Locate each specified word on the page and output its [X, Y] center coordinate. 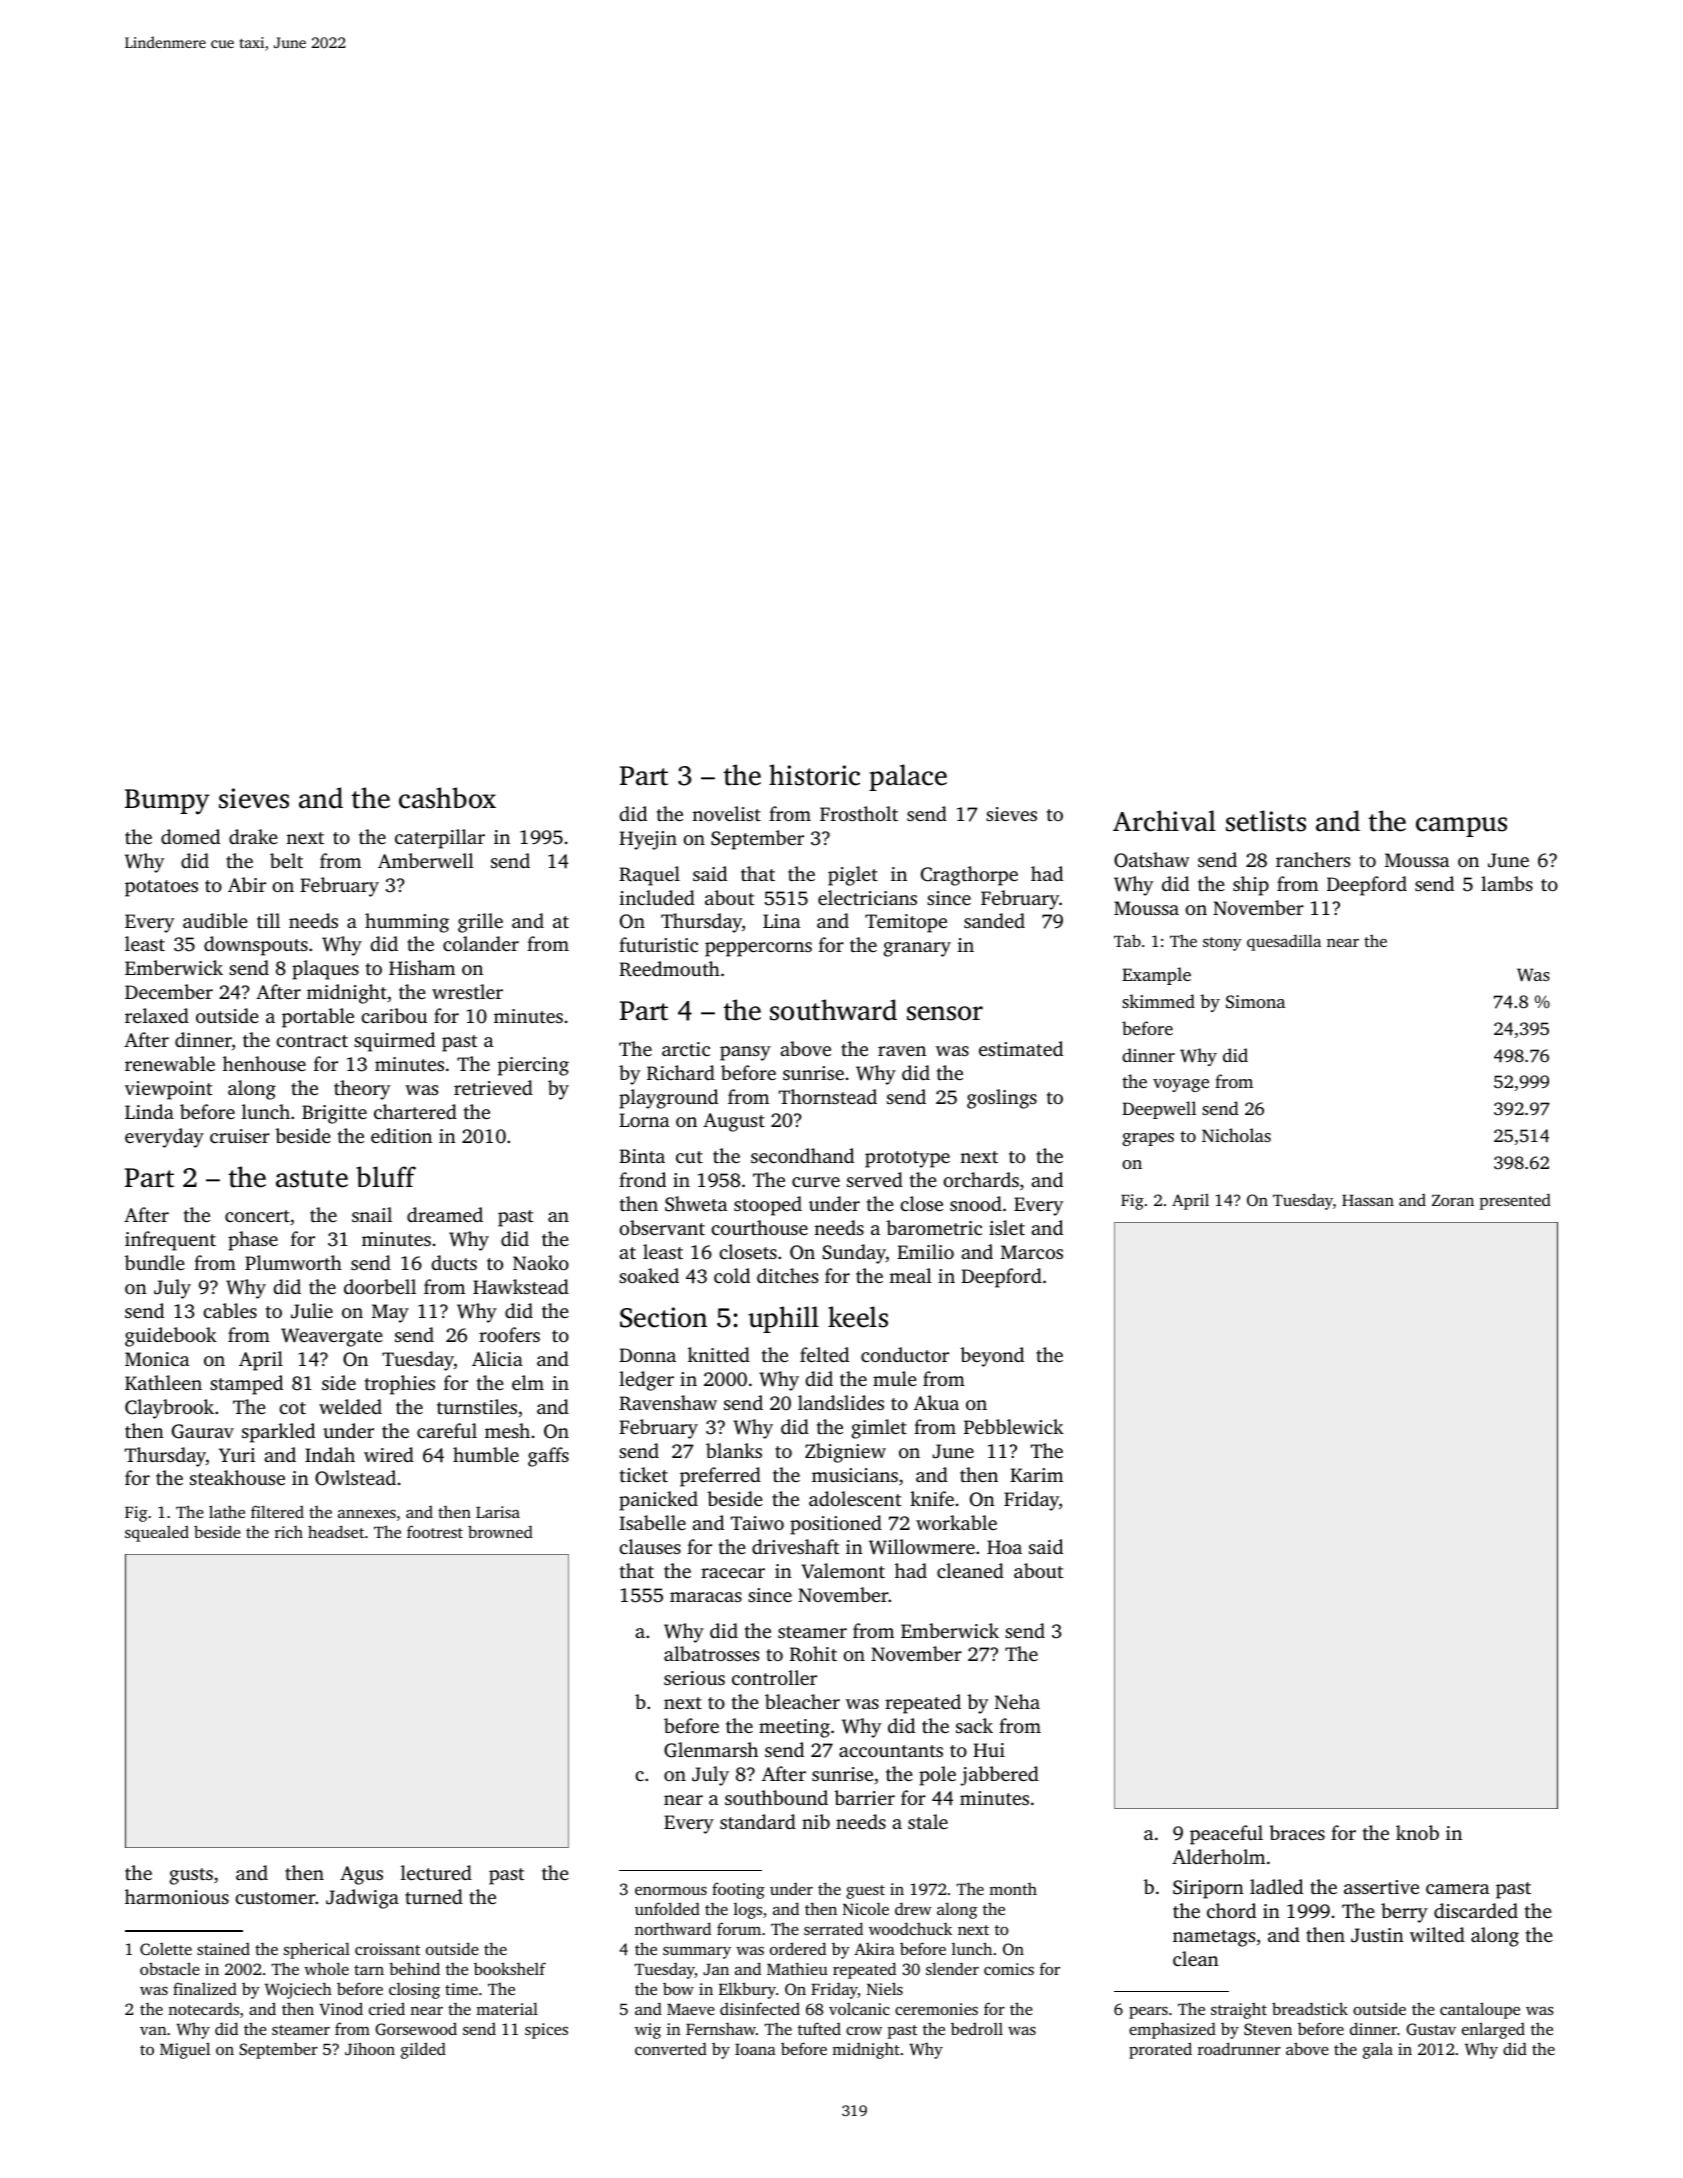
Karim [1036, 1475]
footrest [435, 1531]
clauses [650, 1546]
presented [1515, 1201]
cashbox [447, 798]
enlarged [1493, 2030]
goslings [1002, 1099]
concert [257, 1216]
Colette [166, 1949]
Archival [1164, 821]
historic [814, 775]
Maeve [691, 2009]
